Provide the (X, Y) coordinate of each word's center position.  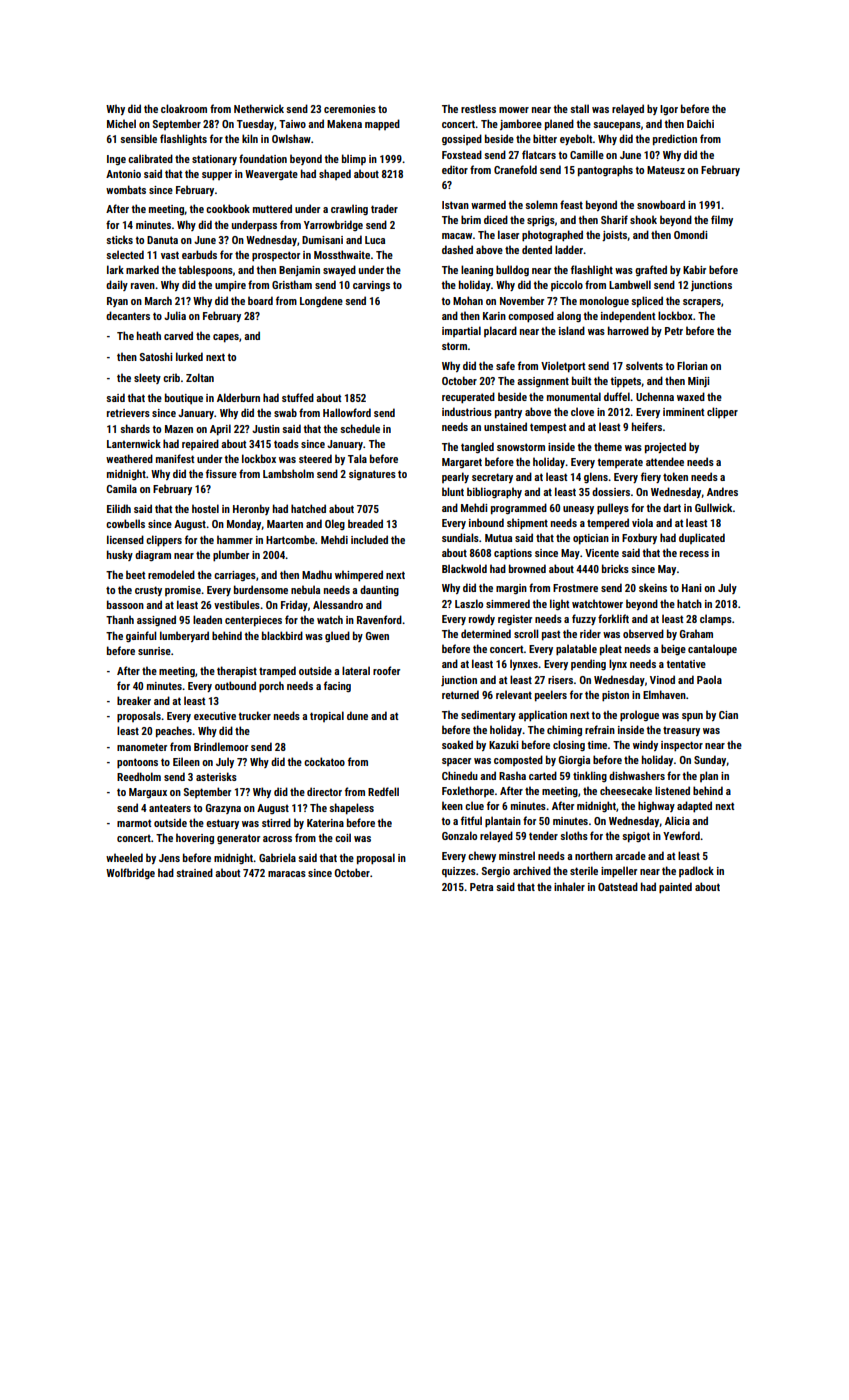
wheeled (124, 857)
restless (478, 108)
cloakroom (184, 108)
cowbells (125, 523)
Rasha (512, 775)
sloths (574, 835)
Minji (698, 382)
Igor (669, 110)
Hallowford (347, 412)
